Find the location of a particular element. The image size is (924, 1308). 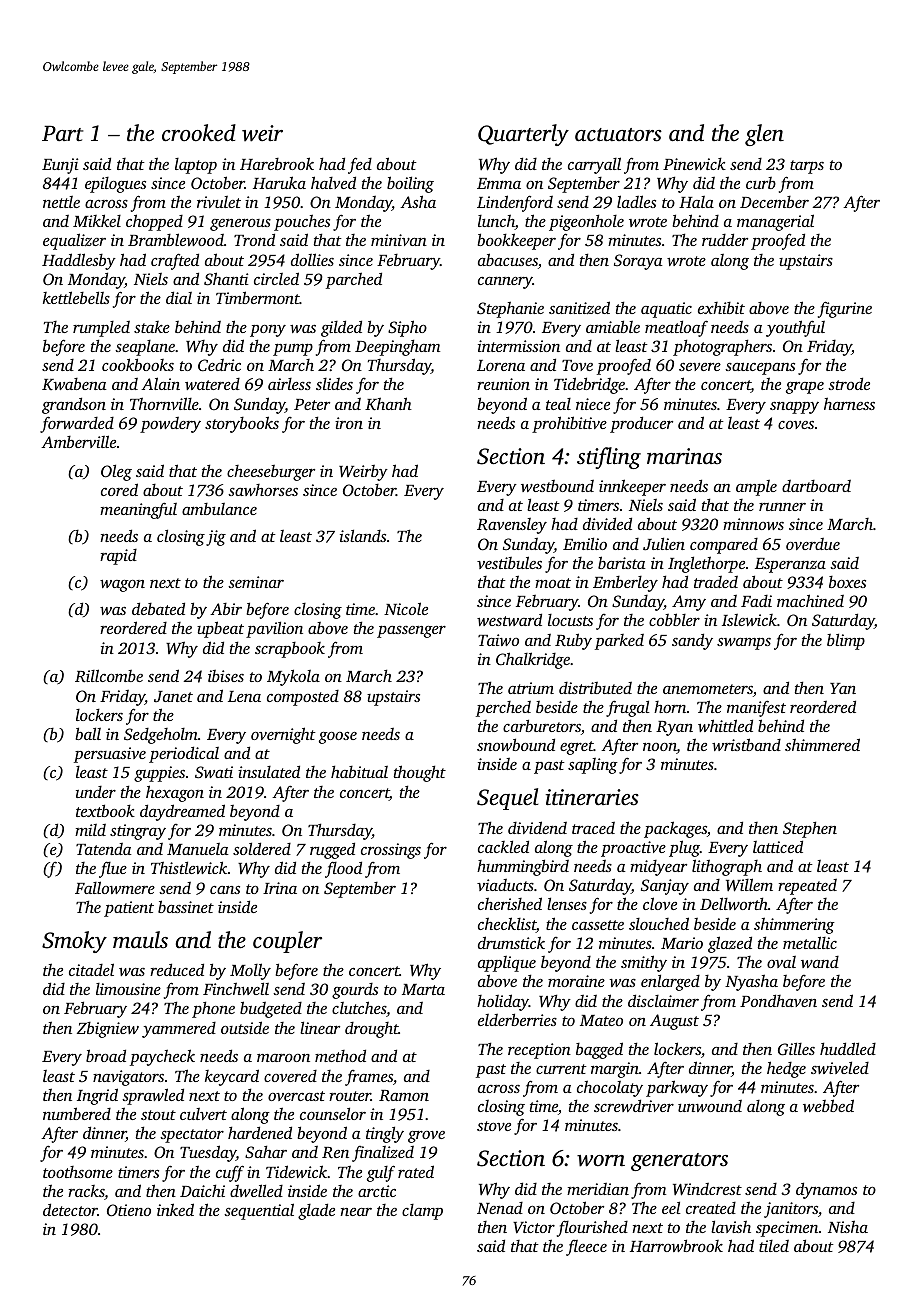

boxes is located at coordinates (847, 582).
